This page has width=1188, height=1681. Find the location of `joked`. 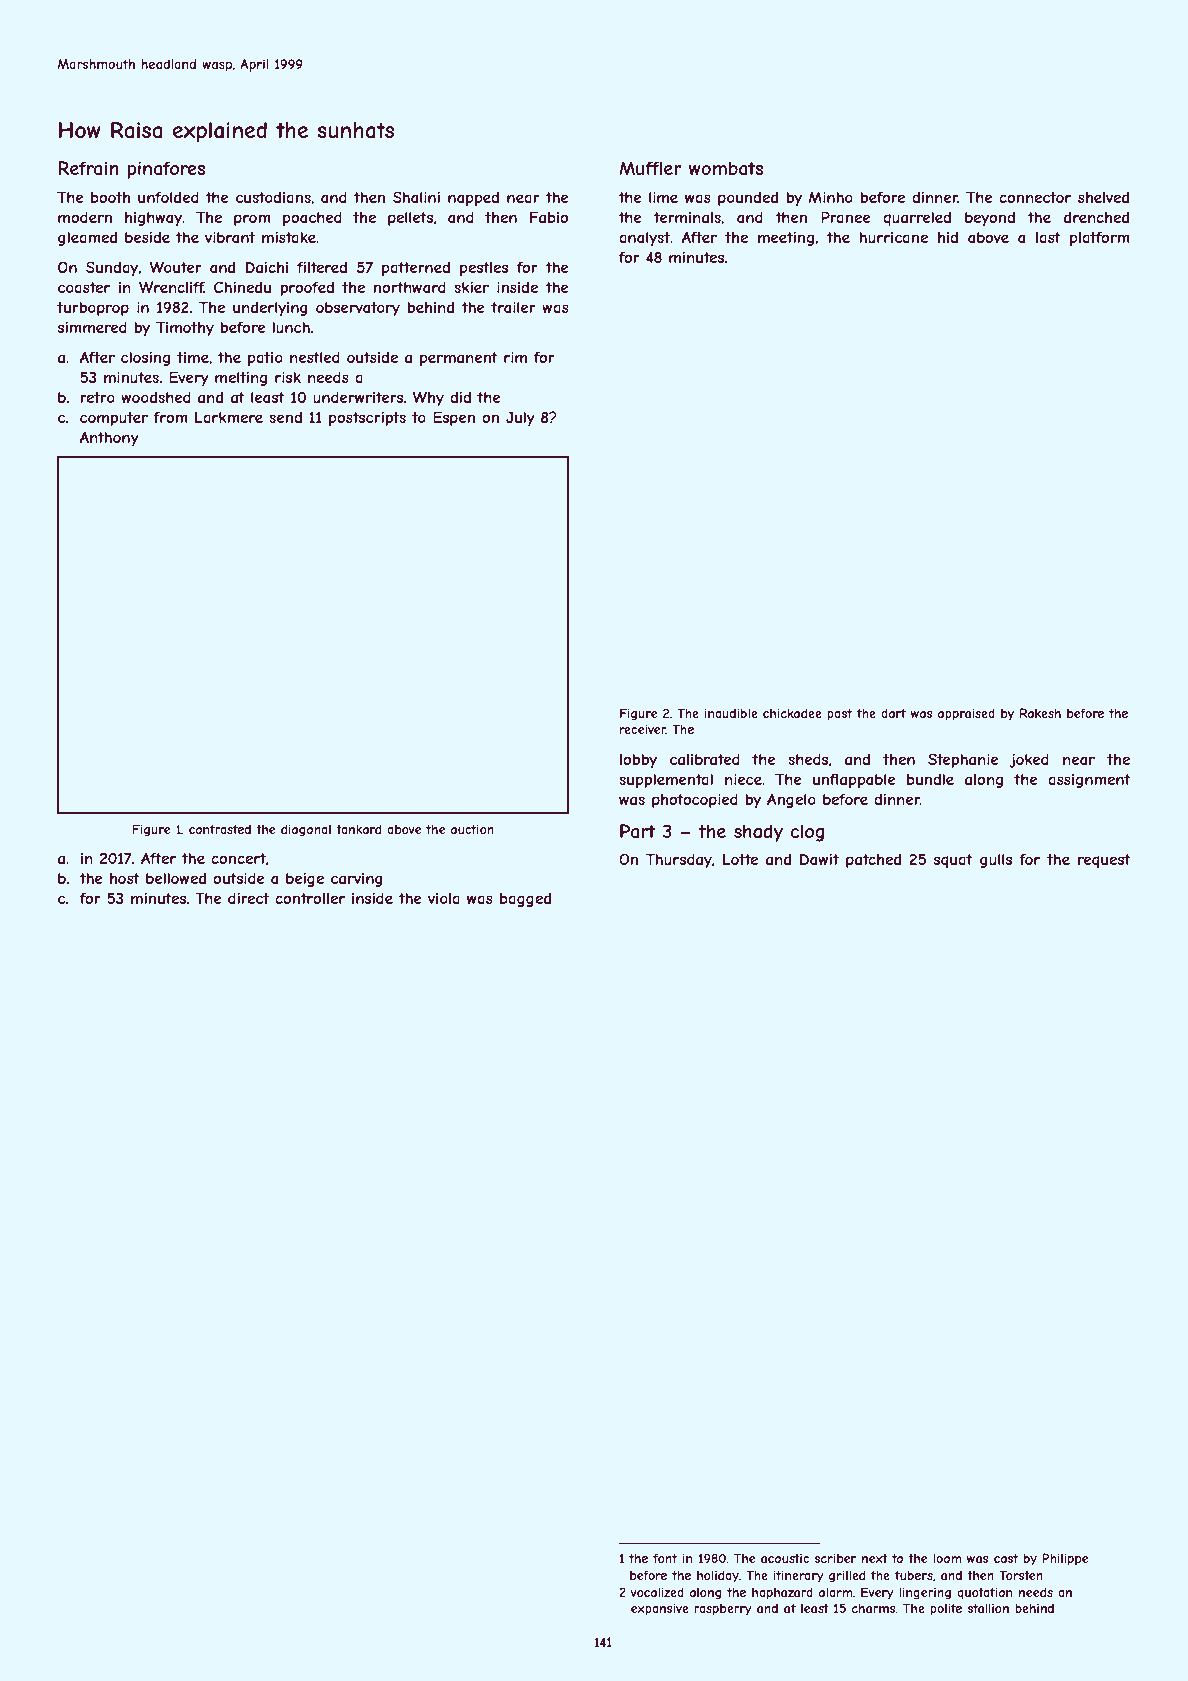

joked is located at coordinates (1029, 760).
